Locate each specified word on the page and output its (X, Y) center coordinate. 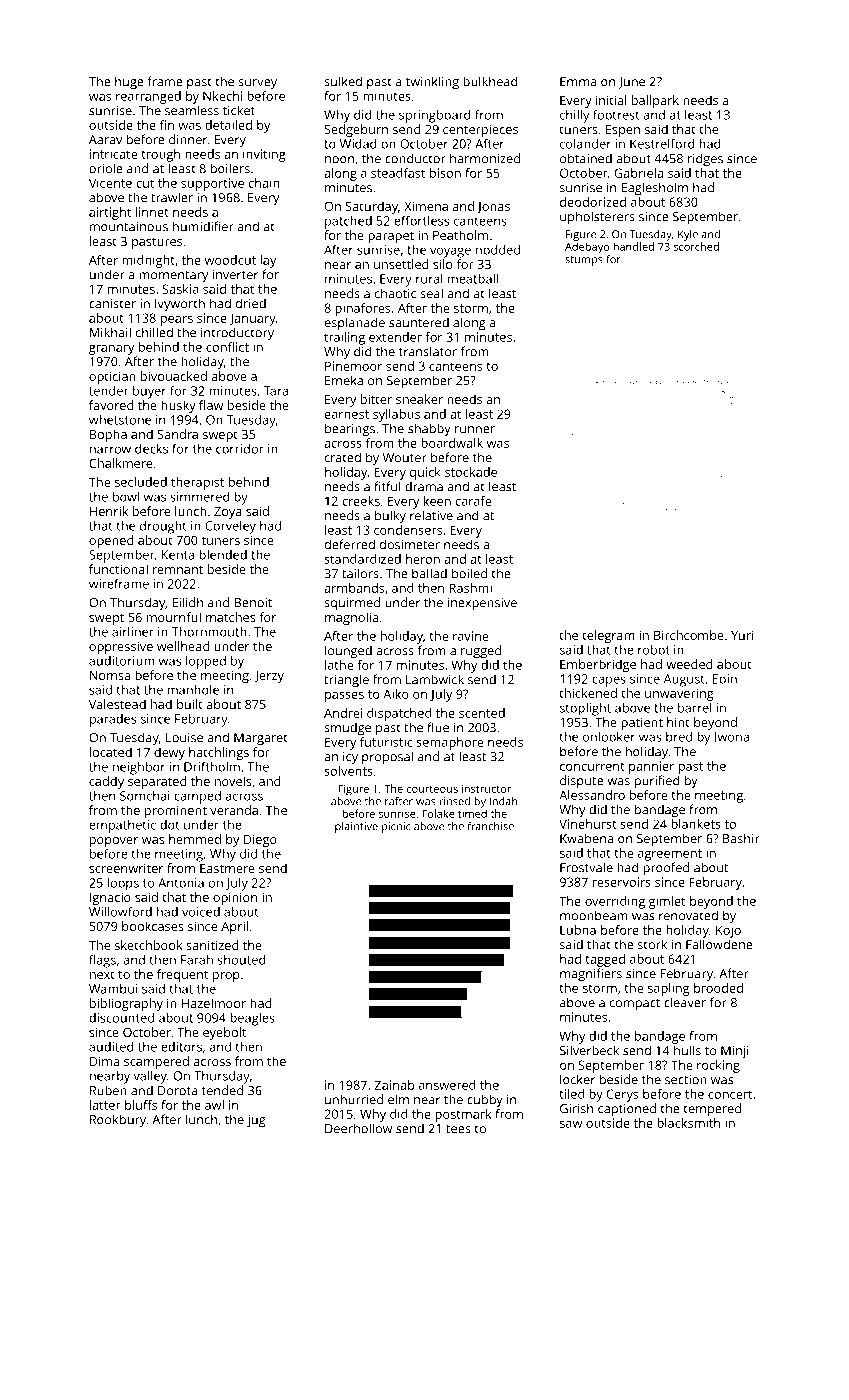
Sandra (177, 434)
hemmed (195, 839)
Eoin (724, 679)
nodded (498, 250)
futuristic (386, 742)
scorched (696, 246)
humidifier (203, 226)
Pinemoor (353, 366)
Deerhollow (358, 1128)
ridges (705, 160)
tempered (712, 1110)
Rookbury (118, 1121)
